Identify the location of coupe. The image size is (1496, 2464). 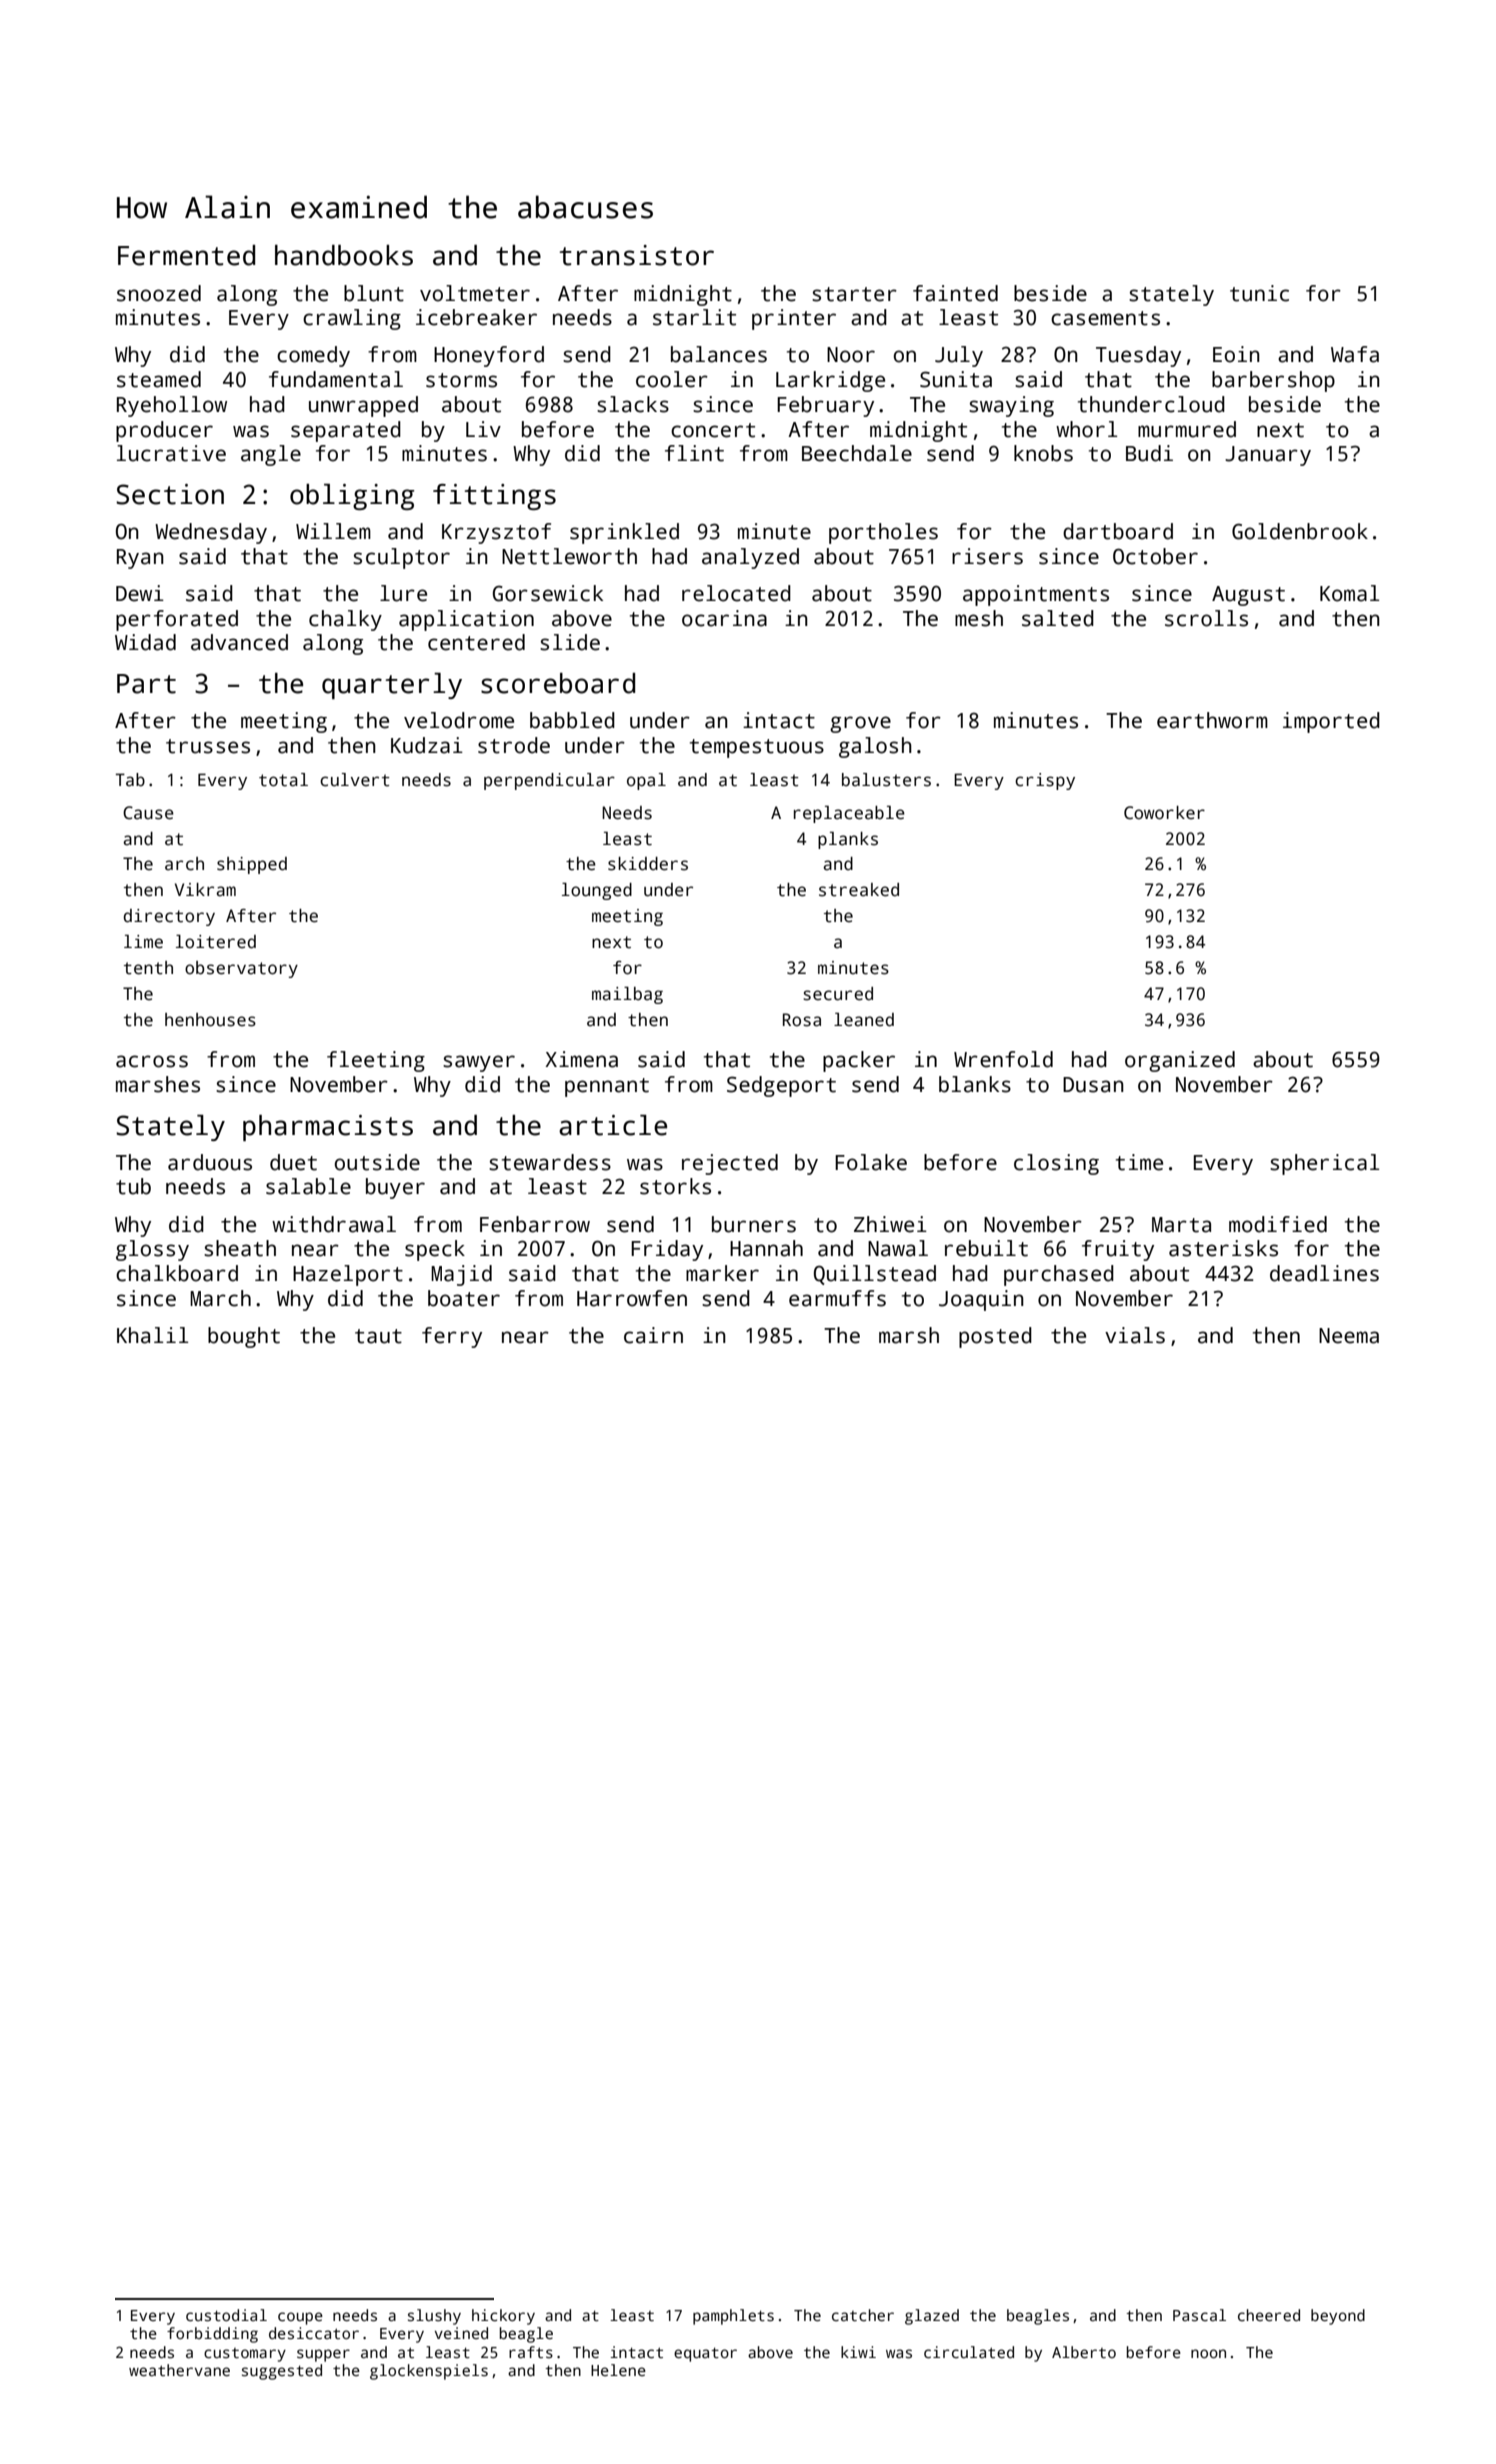
(300, 2318).
